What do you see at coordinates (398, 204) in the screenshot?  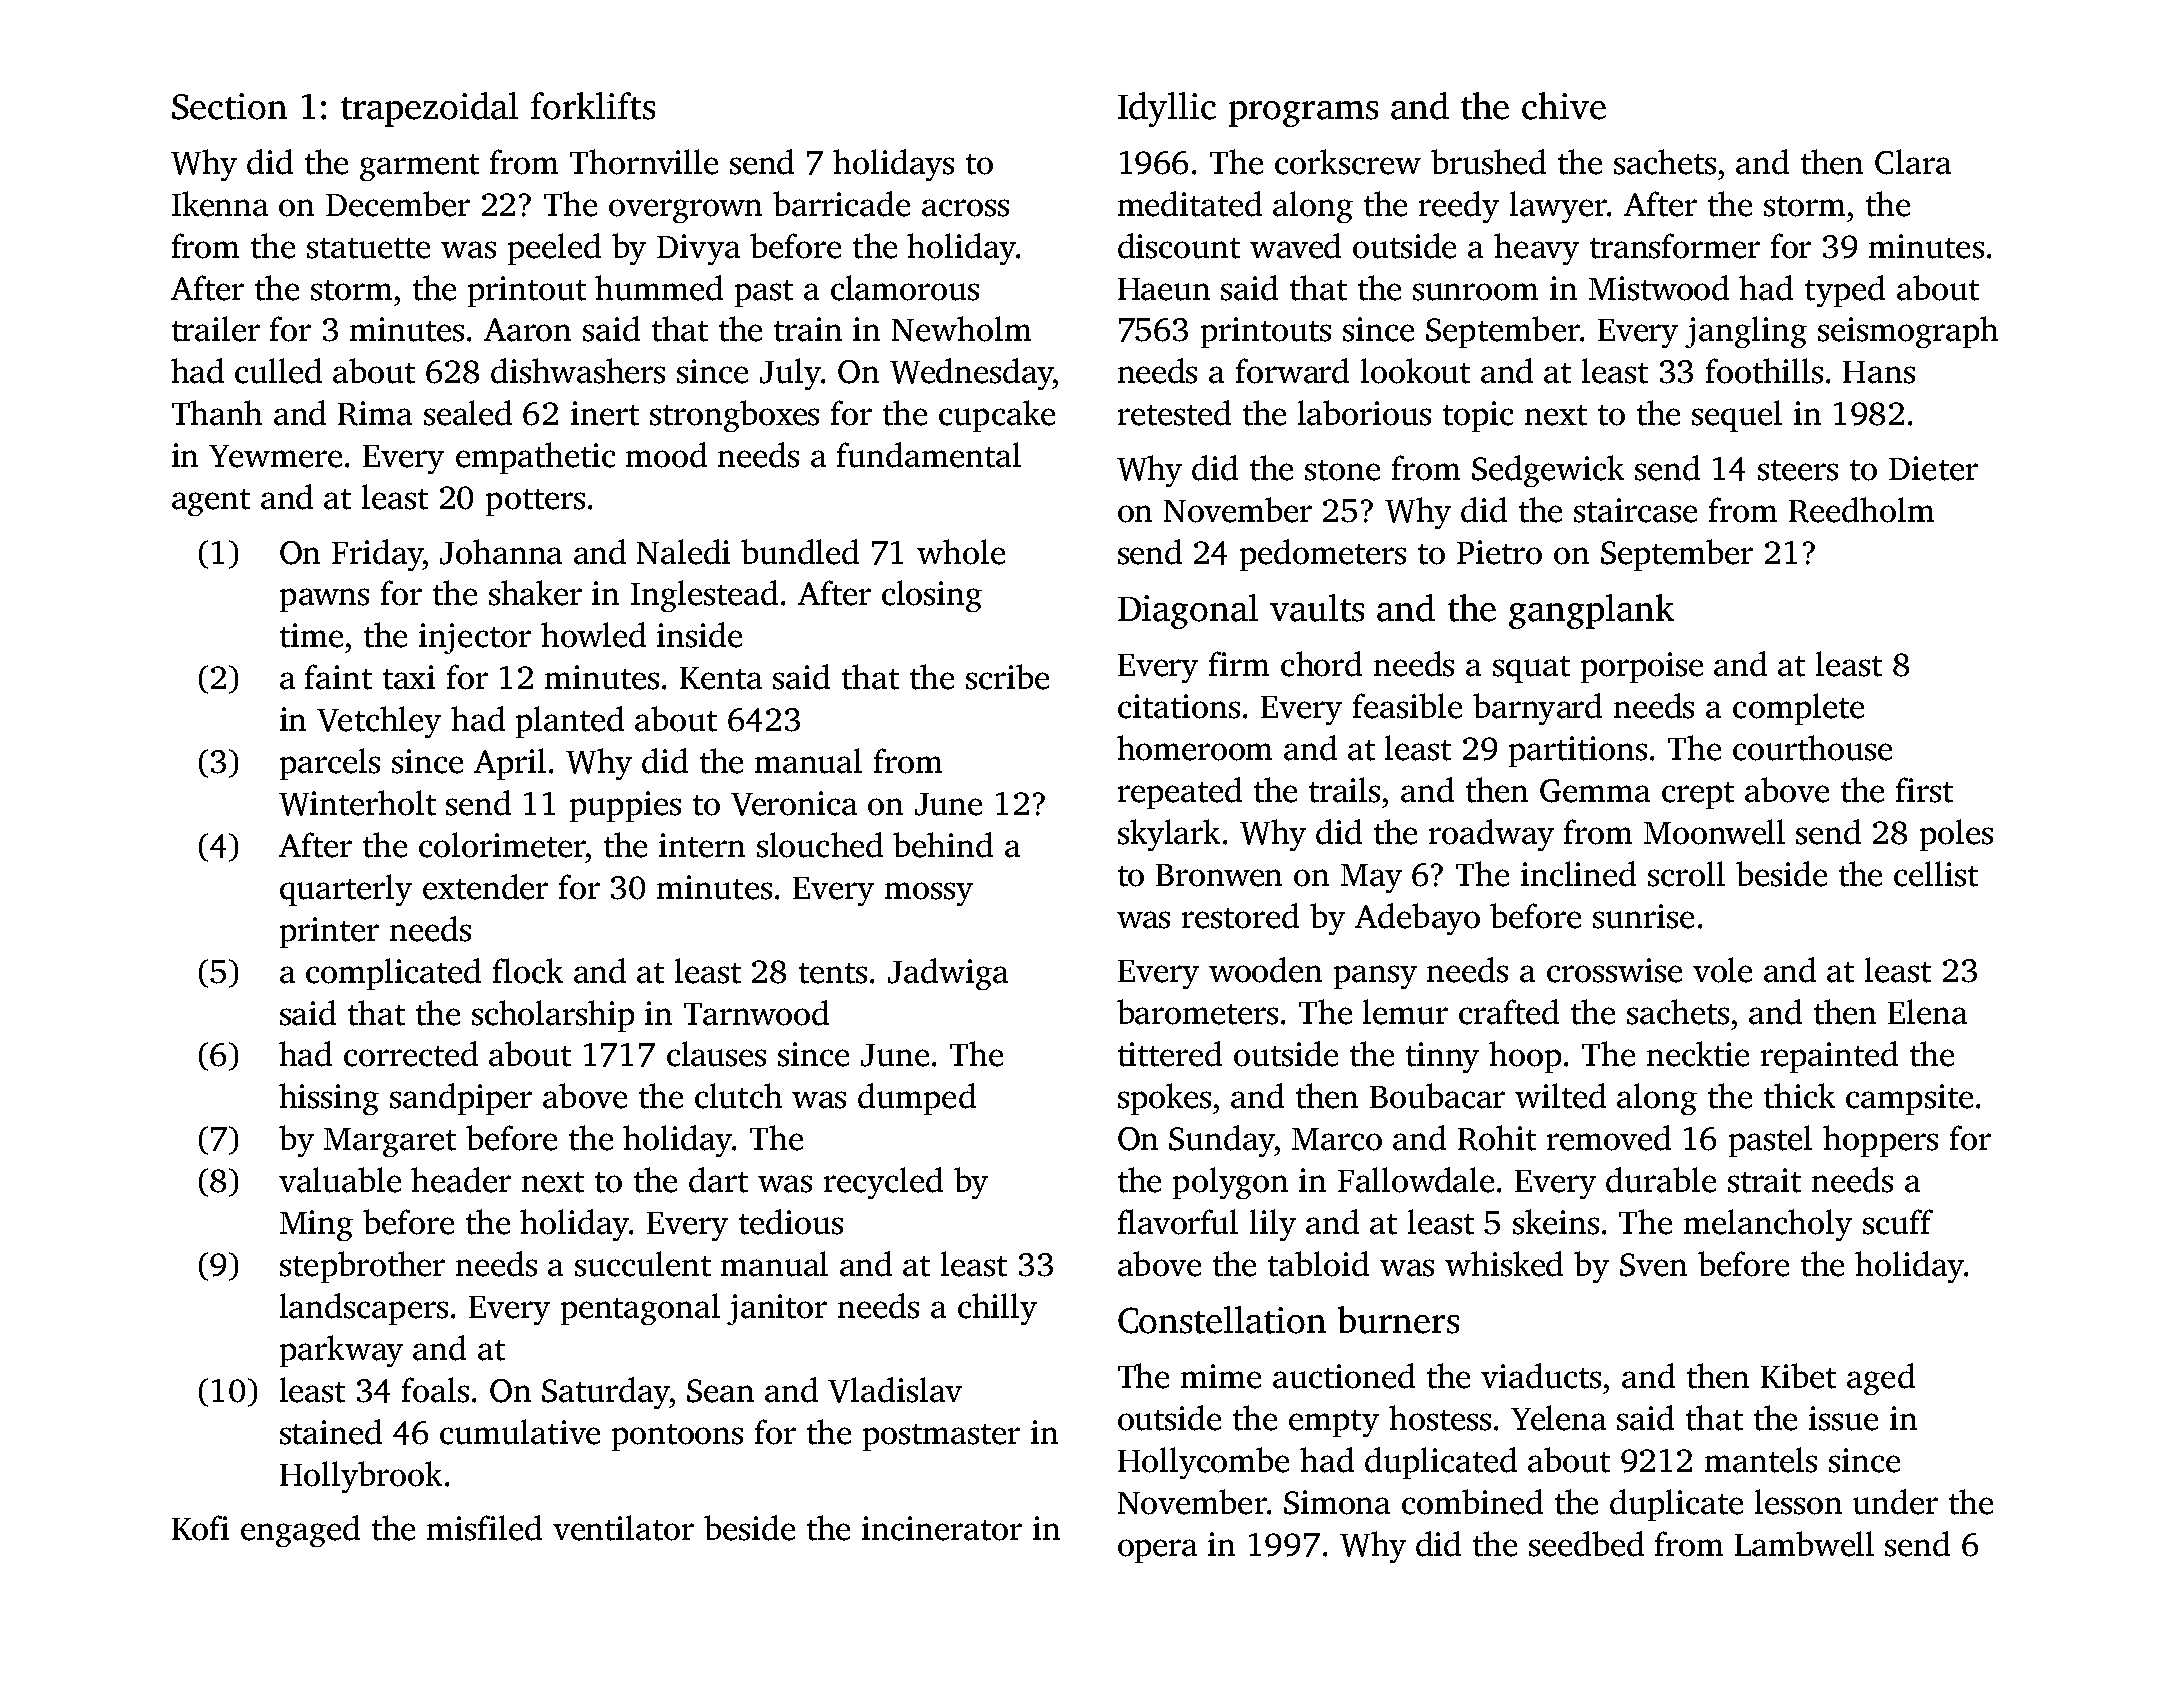 I see `December` at bounding box center [398, 204].
